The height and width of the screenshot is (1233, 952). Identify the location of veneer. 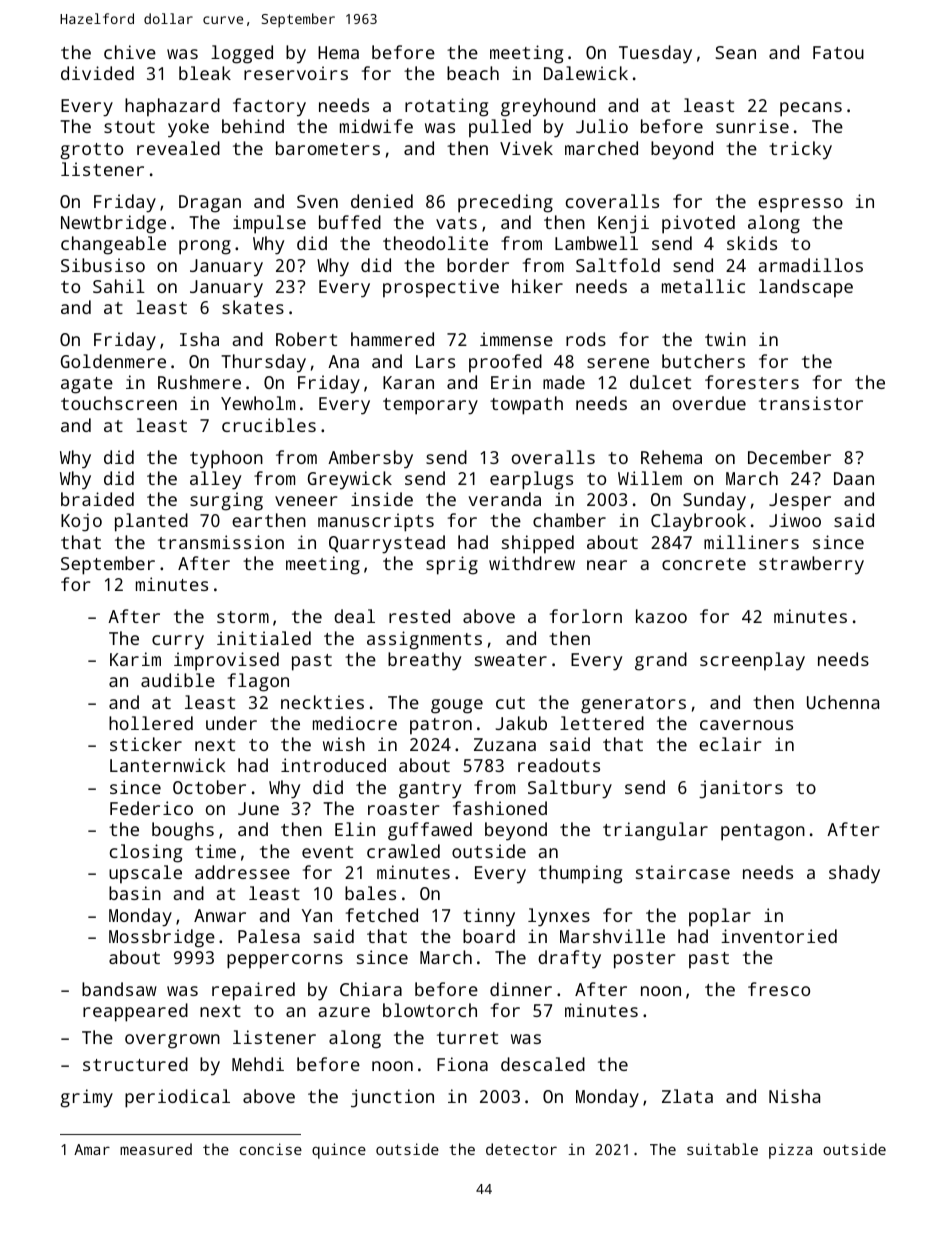
(306, 501).
